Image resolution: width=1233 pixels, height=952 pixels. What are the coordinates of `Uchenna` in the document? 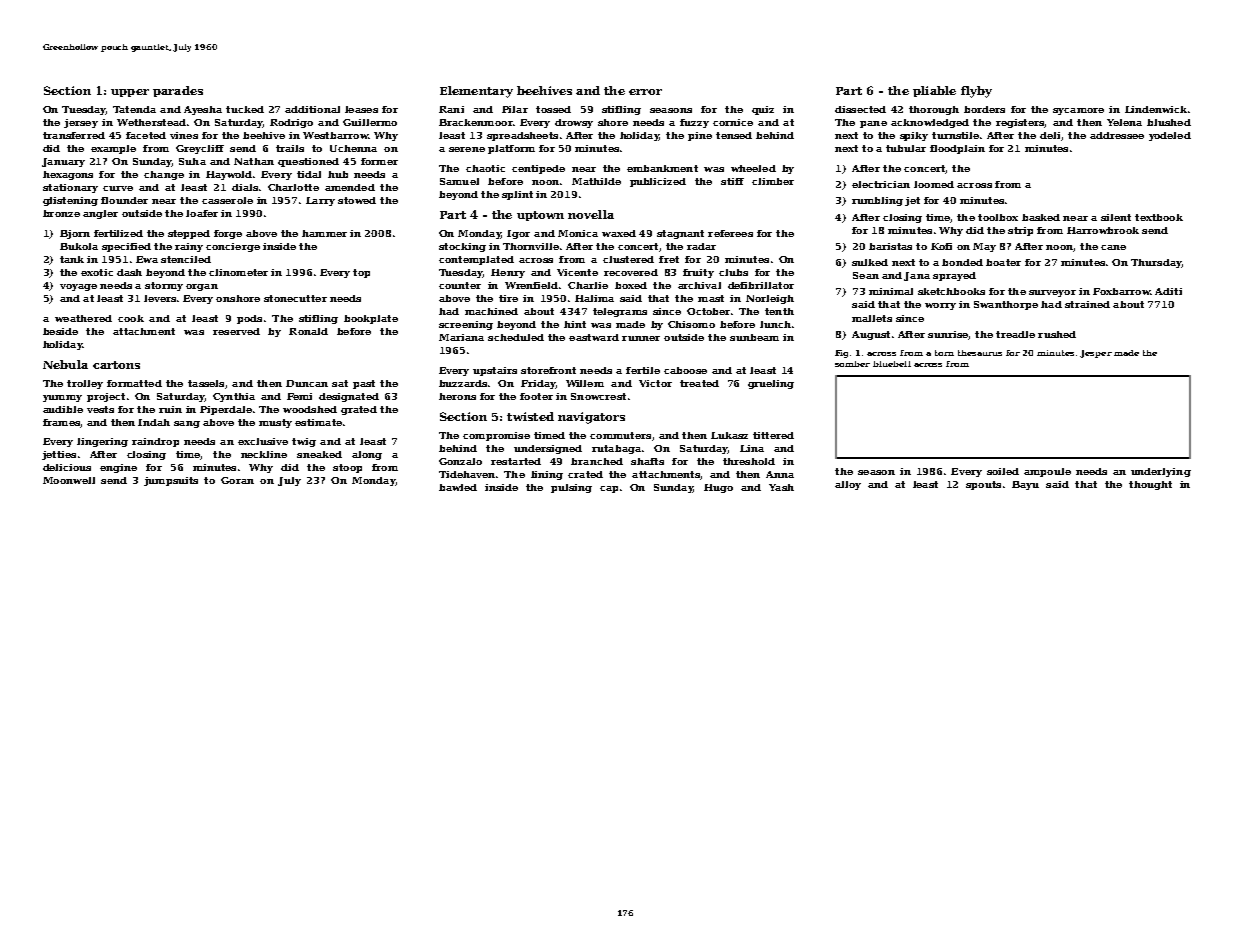 It's located at (353, 148).
